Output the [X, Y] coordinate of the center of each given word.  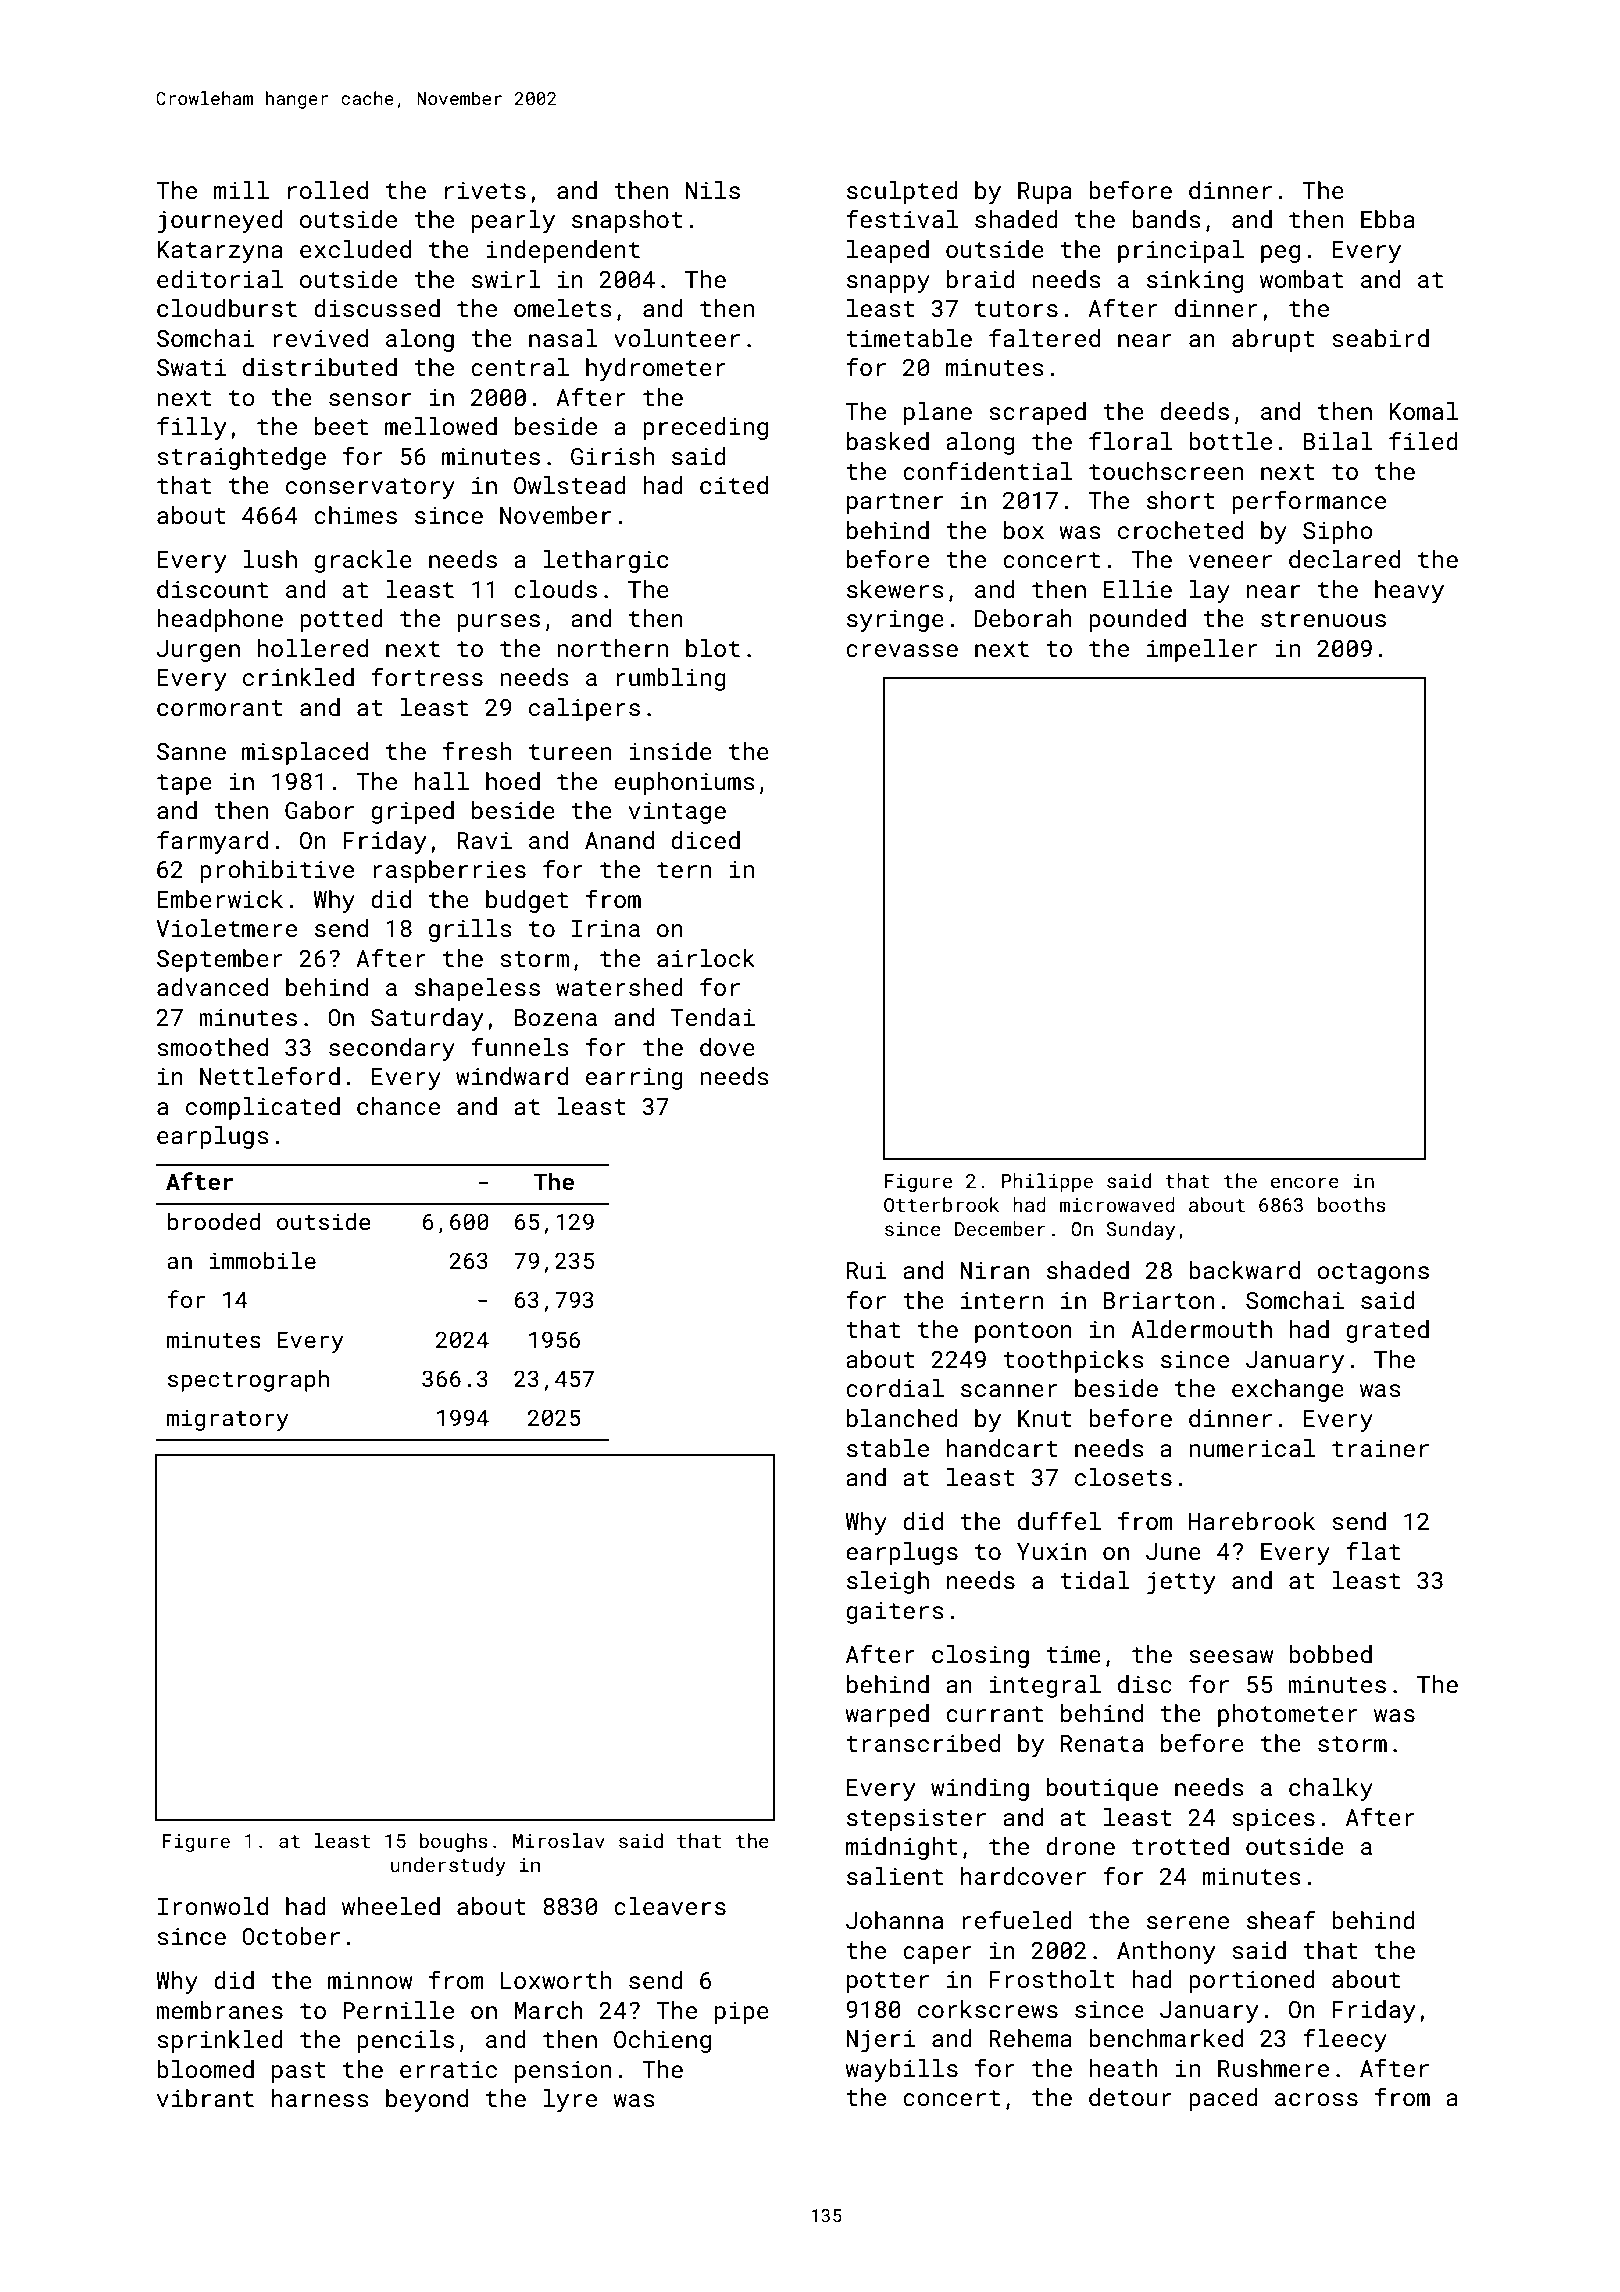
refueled [1017, 1919]
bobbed [1330, 1654]
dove [727, 1047]
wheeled [391, 1906]
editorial [220, 279]
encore [1305, 1182]
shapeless [477, 989]
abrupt [1273, 340]
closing [980, 1656]
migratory [228, 1420]
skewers [895, 589]
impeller [1202, 650]
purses [498, 623]
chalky [1331, 1789]
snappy [888, 284]
